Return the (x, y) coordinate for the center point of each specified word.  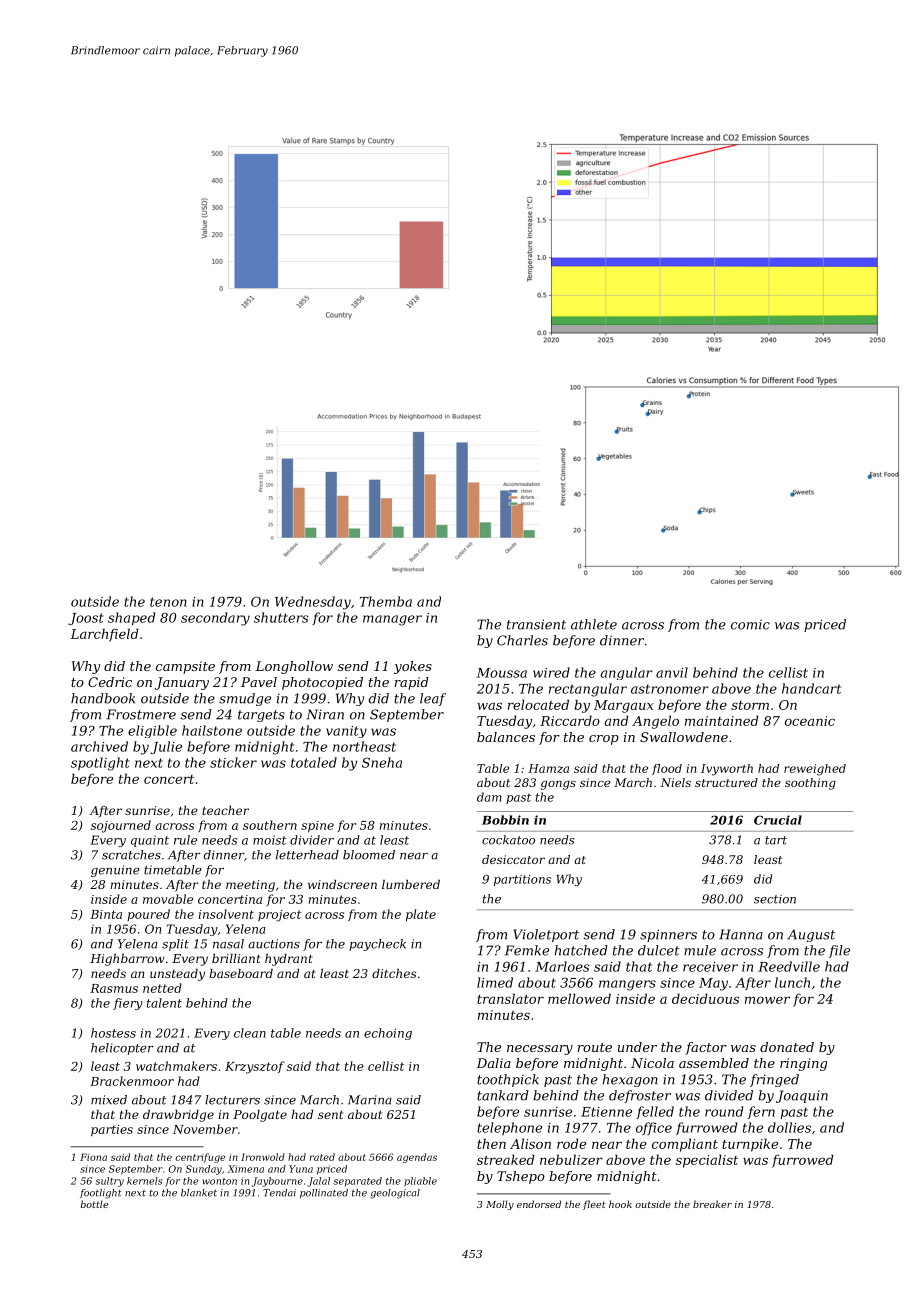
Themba (385, 601)
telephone (509, 1128)
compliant (685, 1145)
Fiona (93, 1157)
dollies (789, 1127)
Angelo (655, 722)
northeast (364, 746)
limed (495, 982)
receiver (710, 967)
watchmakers (176, 1066)
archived (99, 746)
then (491, 1143)
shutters (281, 617)
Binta (106, 914)
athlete (594, 624)
